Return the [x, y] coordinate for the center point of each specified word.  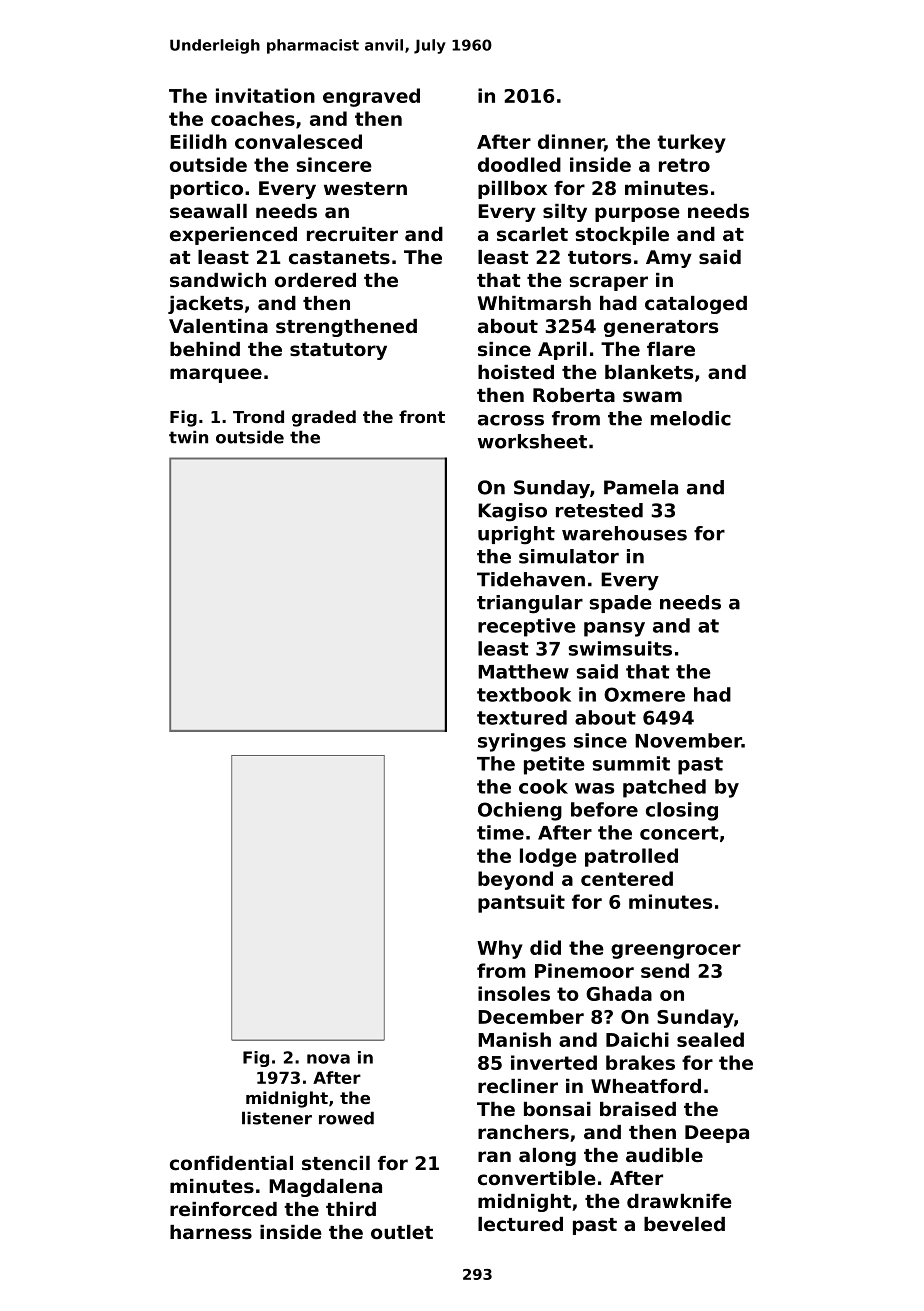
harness [211, 1232]
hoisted [516, 372]
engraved [371, 97]
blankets [649, 372]
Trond [258, 416]
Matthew [523, 671]
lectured [520, 1224]
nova [328, 1059]
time [500, 832]
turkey [691, 143]
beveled [684, 1224]
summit [631, 763]
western [365, 189]
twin [188, 437]
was [594, 788]
